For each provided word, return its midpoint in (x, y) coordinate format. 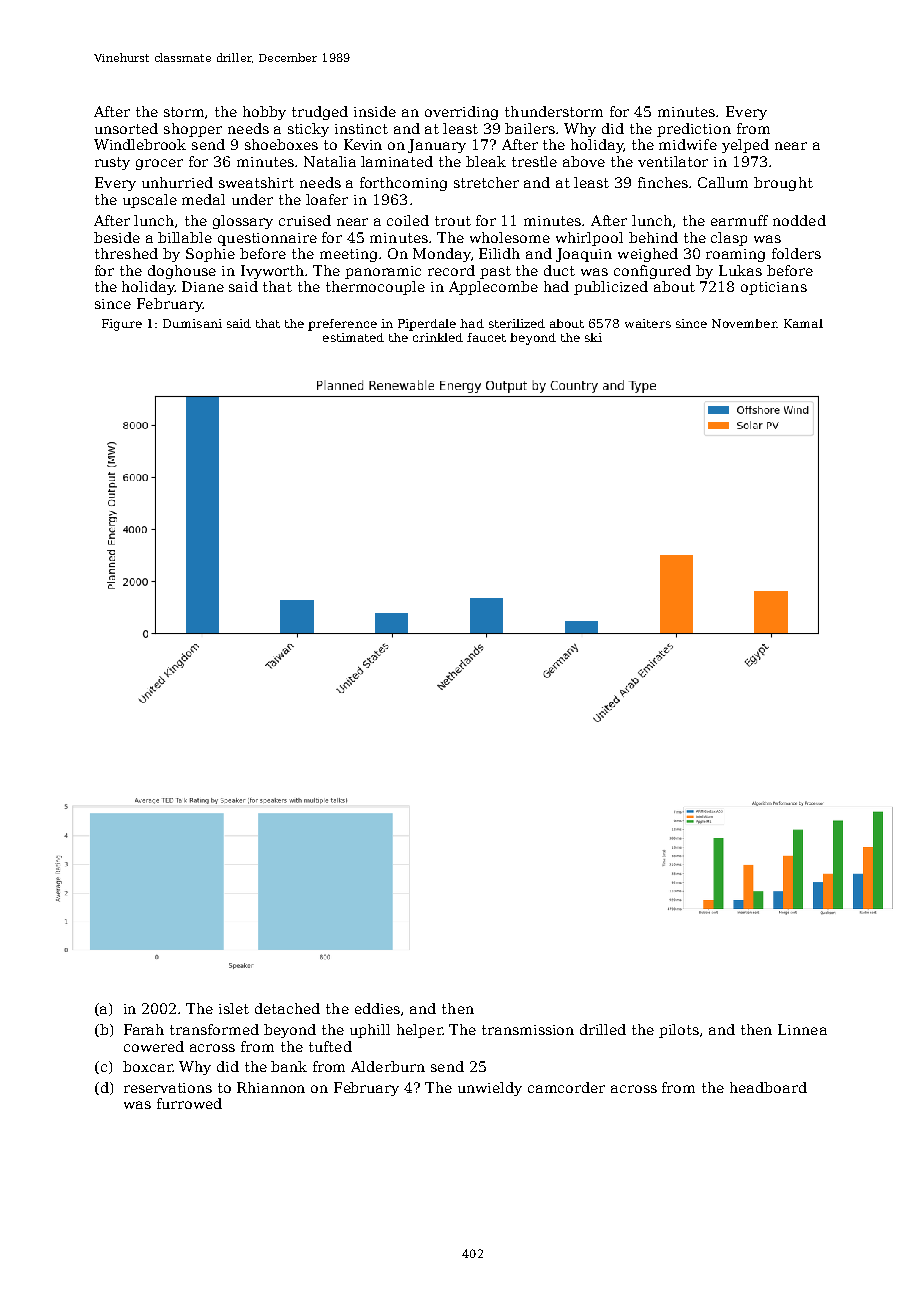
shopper (193, 130)
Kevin (363, 144)
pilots (679, 1031)
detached (287, 1008)
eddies (377, 1008)
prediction (694, 130)
